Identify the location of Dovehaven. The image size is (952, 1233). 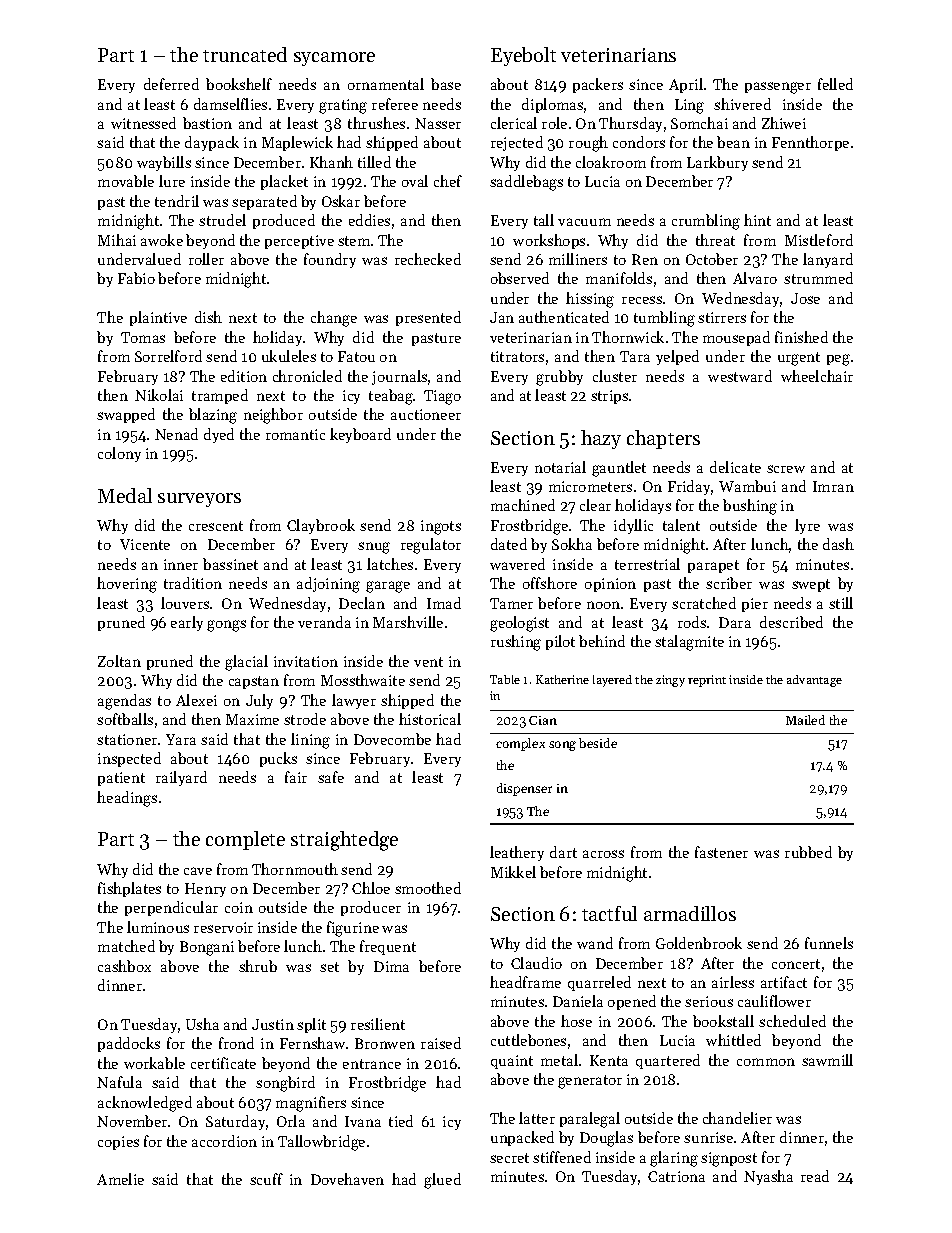
(347, 1179).
